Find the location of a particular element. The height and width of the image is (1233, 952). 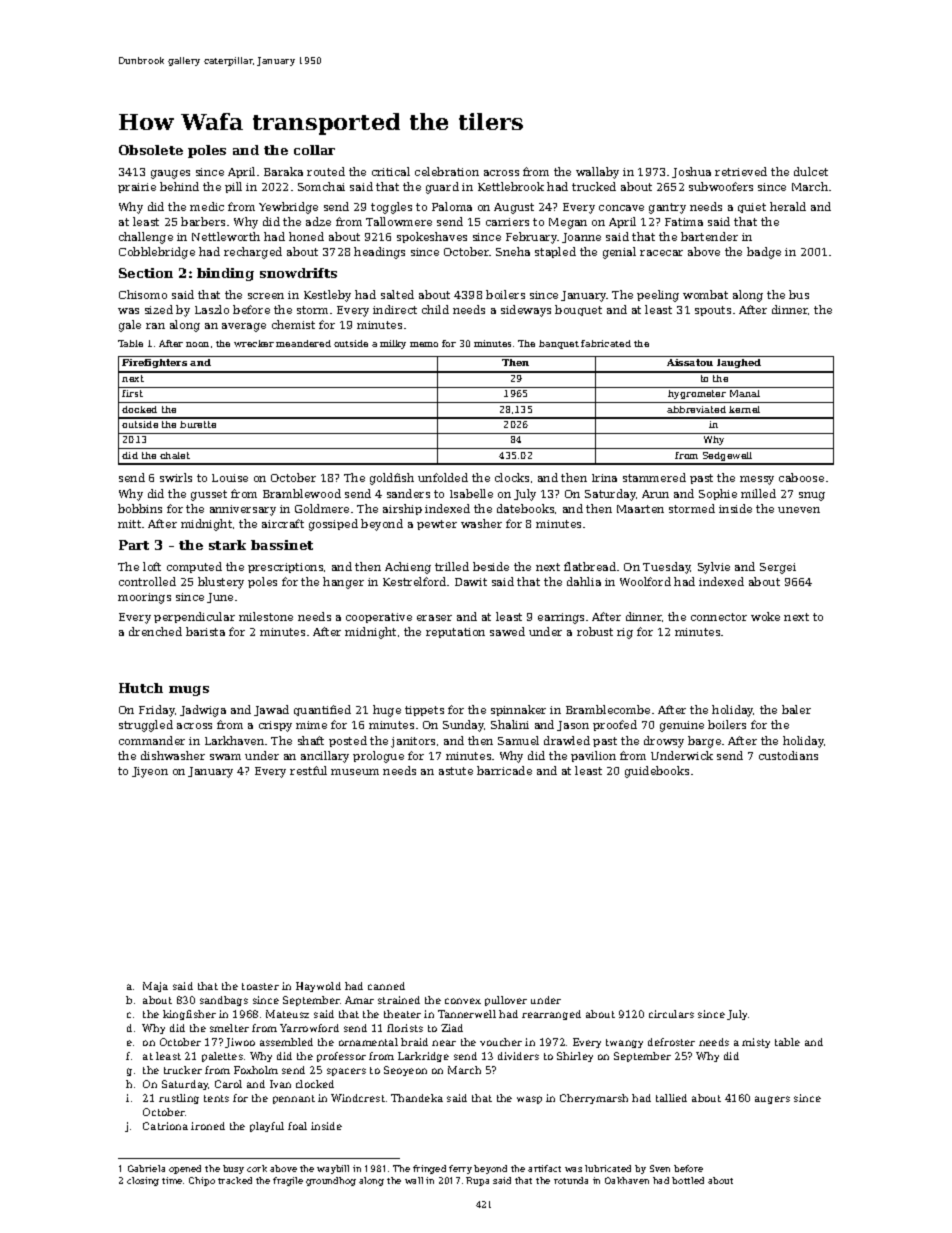

milestone is located at coordinates (266, 616).
